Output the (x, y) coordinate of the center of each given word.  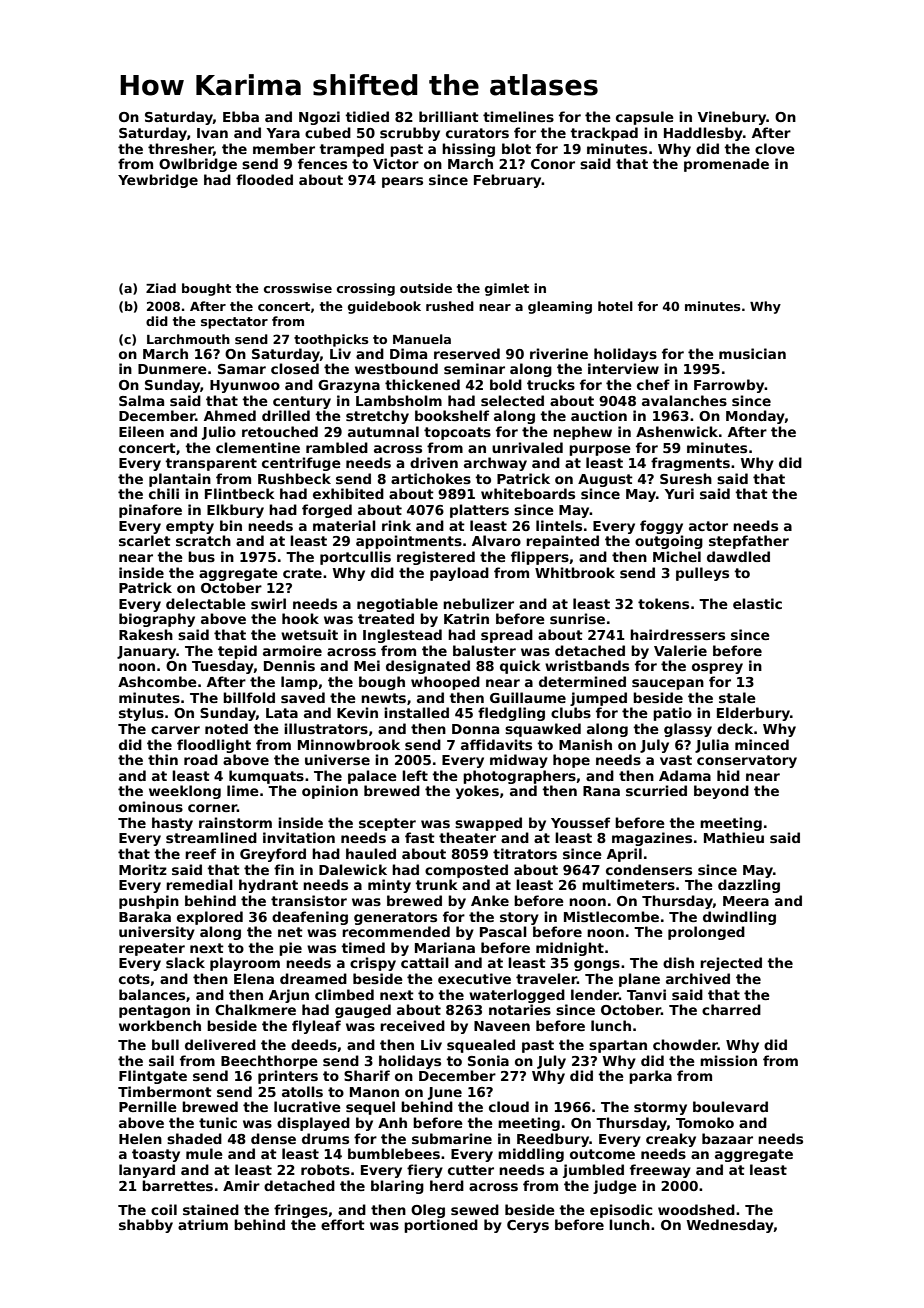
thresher (180, 148)
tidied (367, 116)
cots (134, 979)
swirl (268, 603)
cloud (509, 1106)
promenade (726, 165)
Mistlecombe (611, 916)
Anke (490, 900)
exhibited (348, 493)
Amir (241, 1185)
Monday (755, 417)
